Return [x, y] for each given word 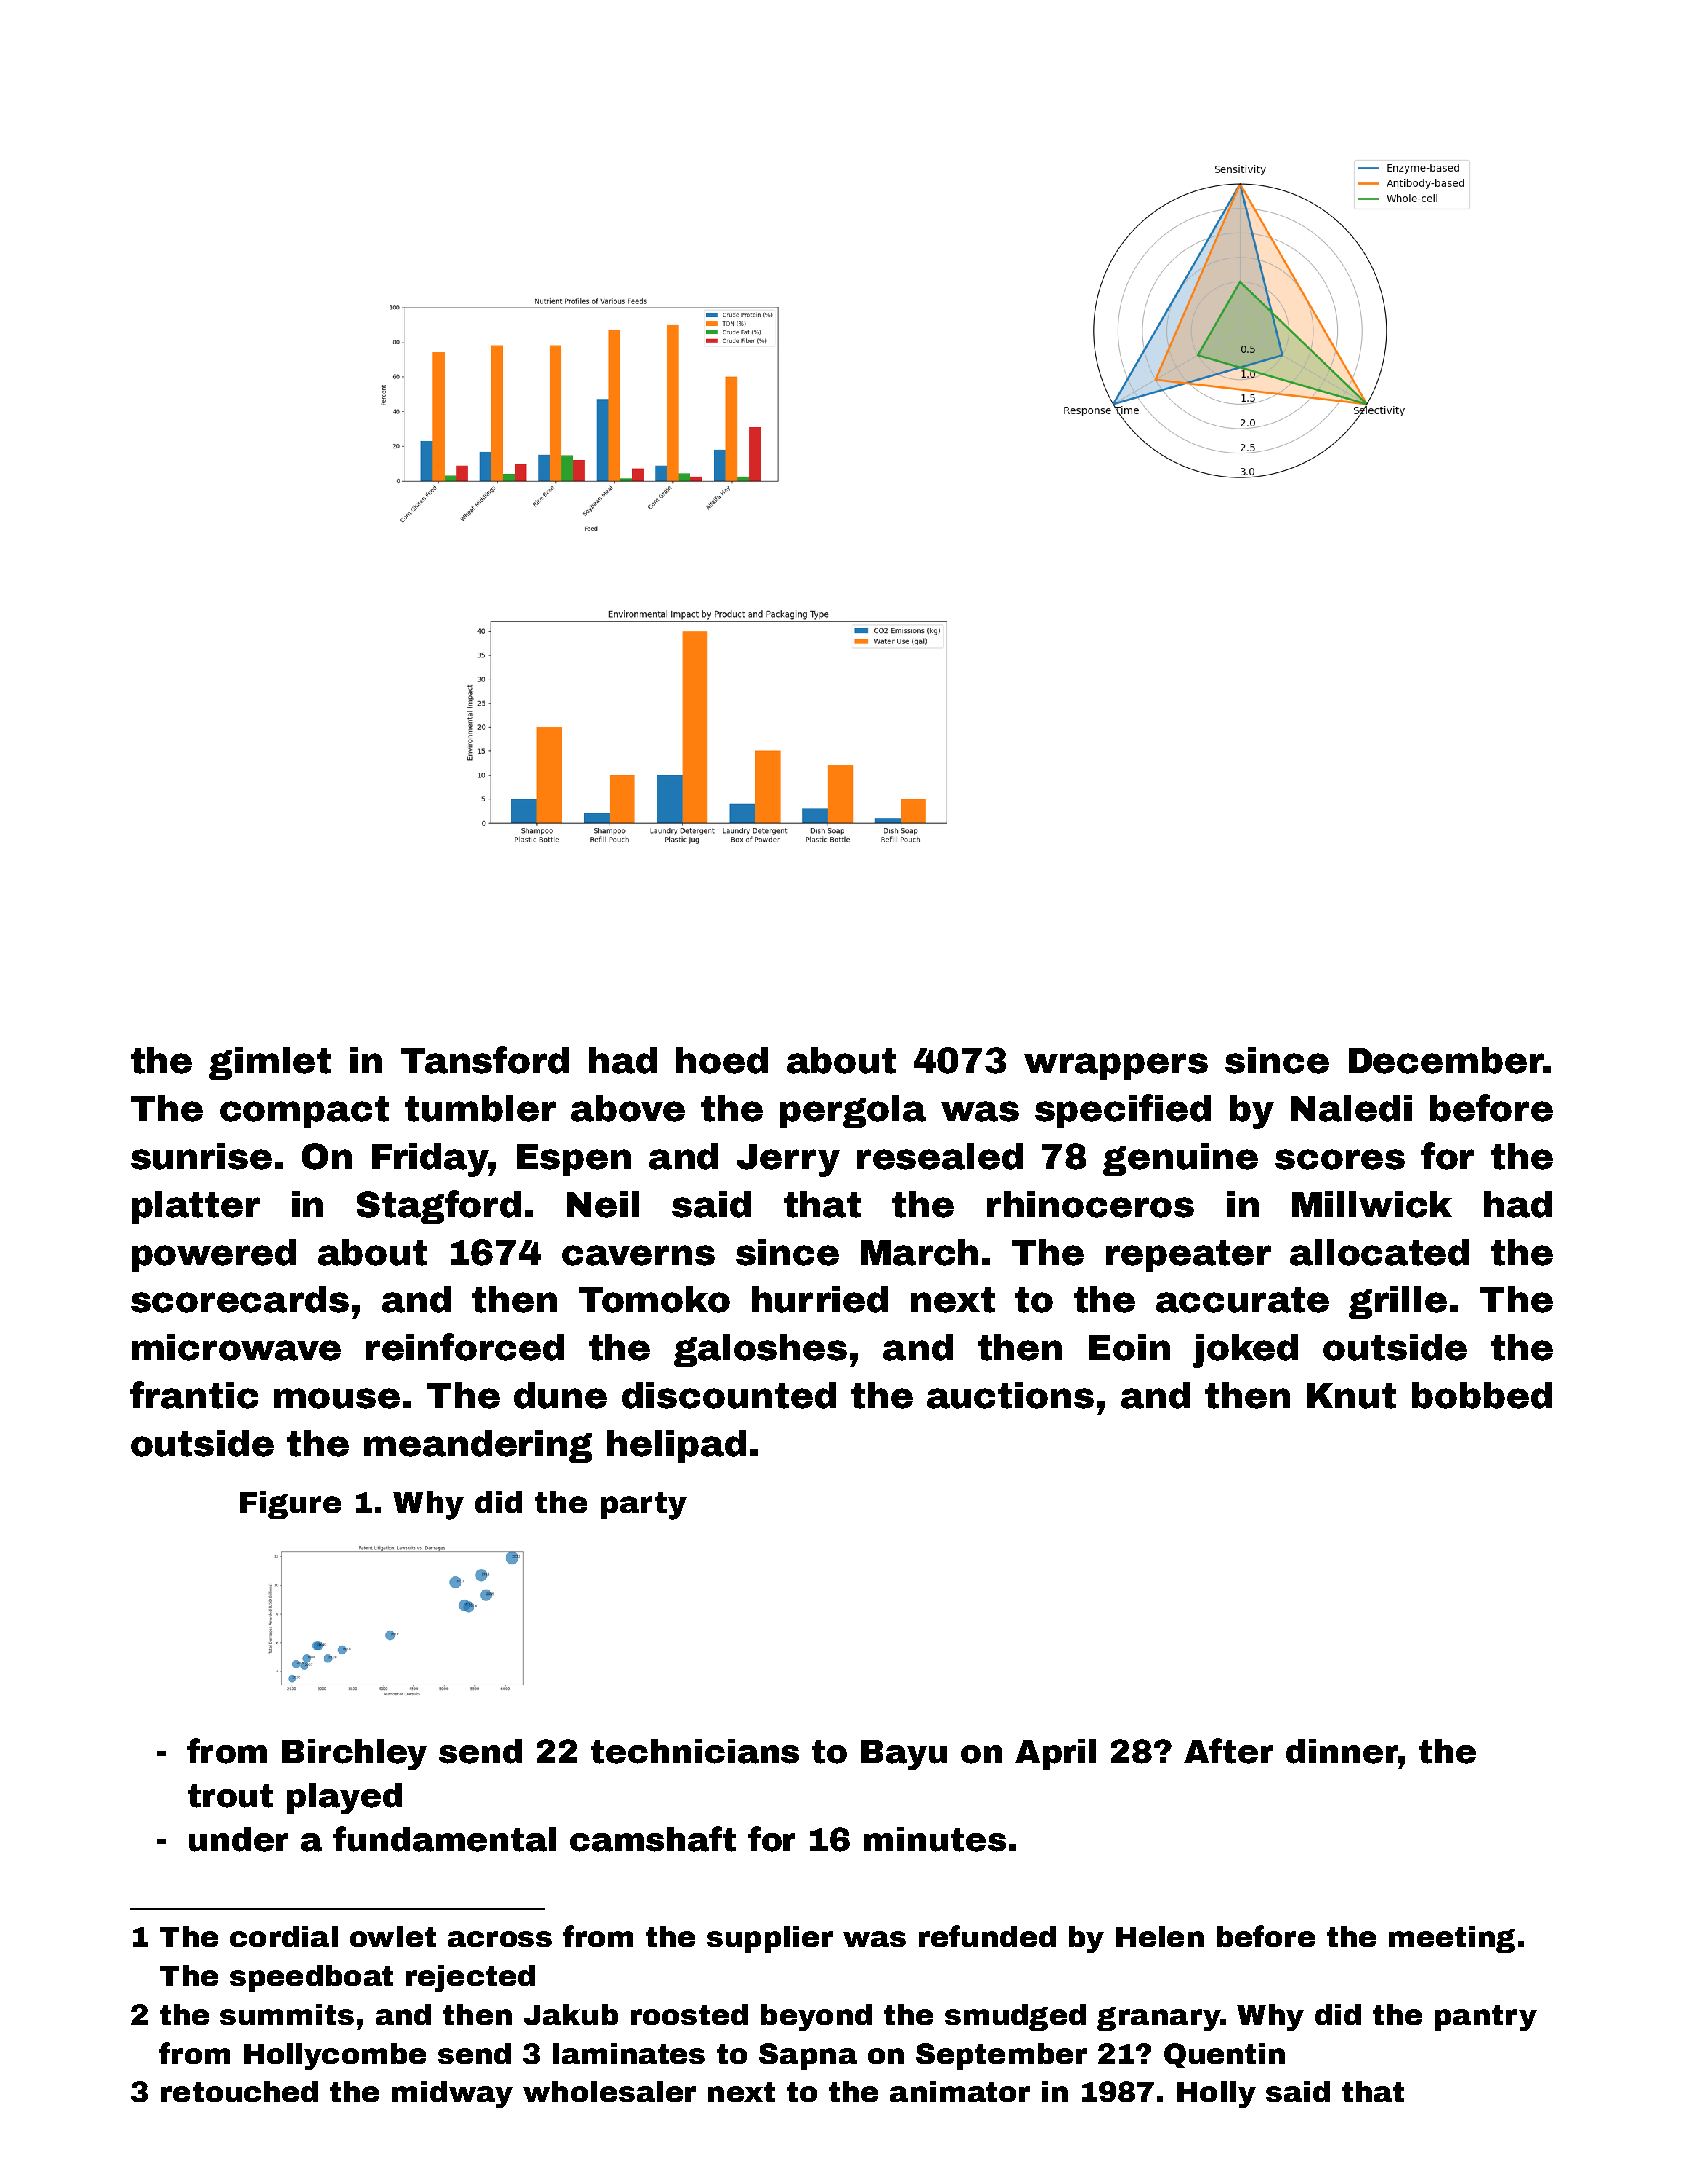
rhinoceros [1090, 1204]
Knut [1351, 1396]
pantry [1486, 2018]
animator [960, 2091]
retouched [239, 2091]
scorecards [240, 1299]
